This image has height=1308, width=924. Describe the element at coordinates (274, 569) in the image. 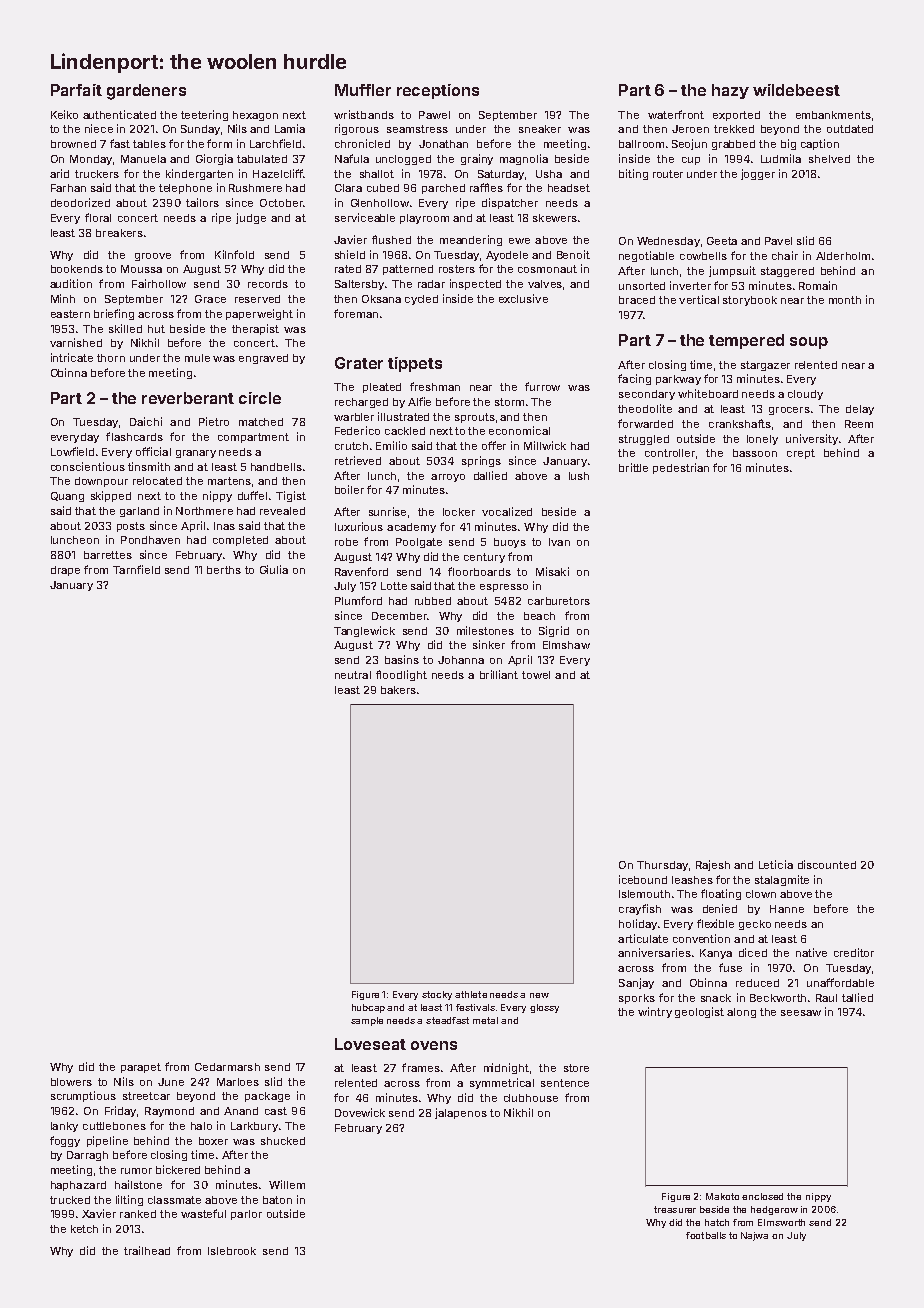

I see `Giulia` at that location.
